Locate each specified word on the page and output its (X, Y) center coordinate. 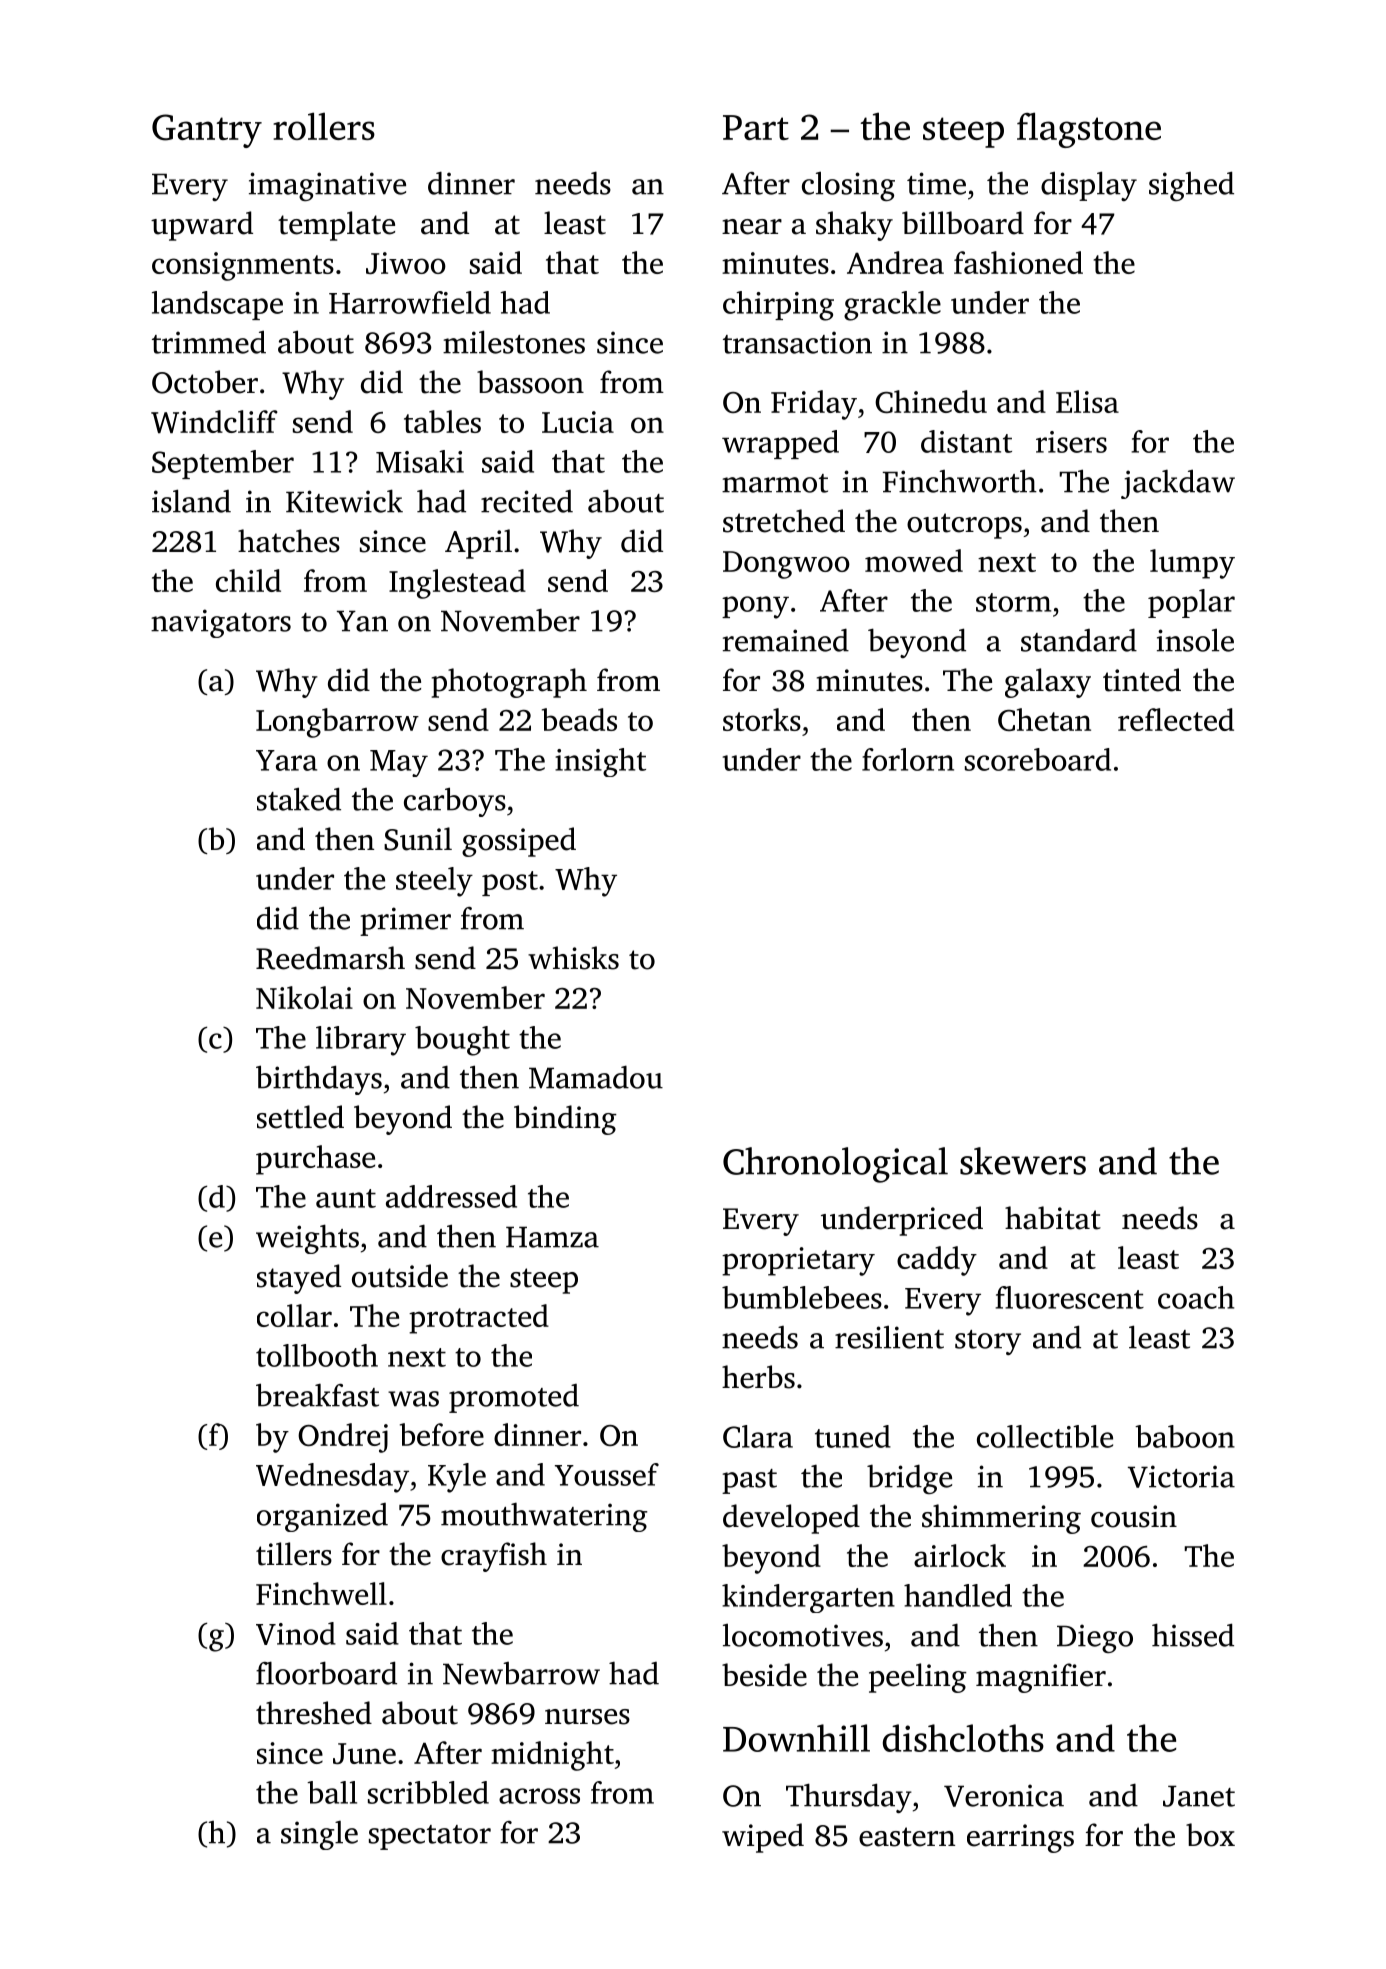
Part (756, 127)
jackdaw (1178, 484)
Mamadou (596, 1077)
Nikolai (304, 997)
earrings (1020, 1838)
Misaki (420, 461)
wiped (763, 1838)
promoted (514, 1398)
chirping (778, 306)
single (319, 1835)
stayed (299, 1279)
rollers (324, 126)
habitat (1053, 1218)
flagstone (1089, 130)
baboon (1185, 1436)
